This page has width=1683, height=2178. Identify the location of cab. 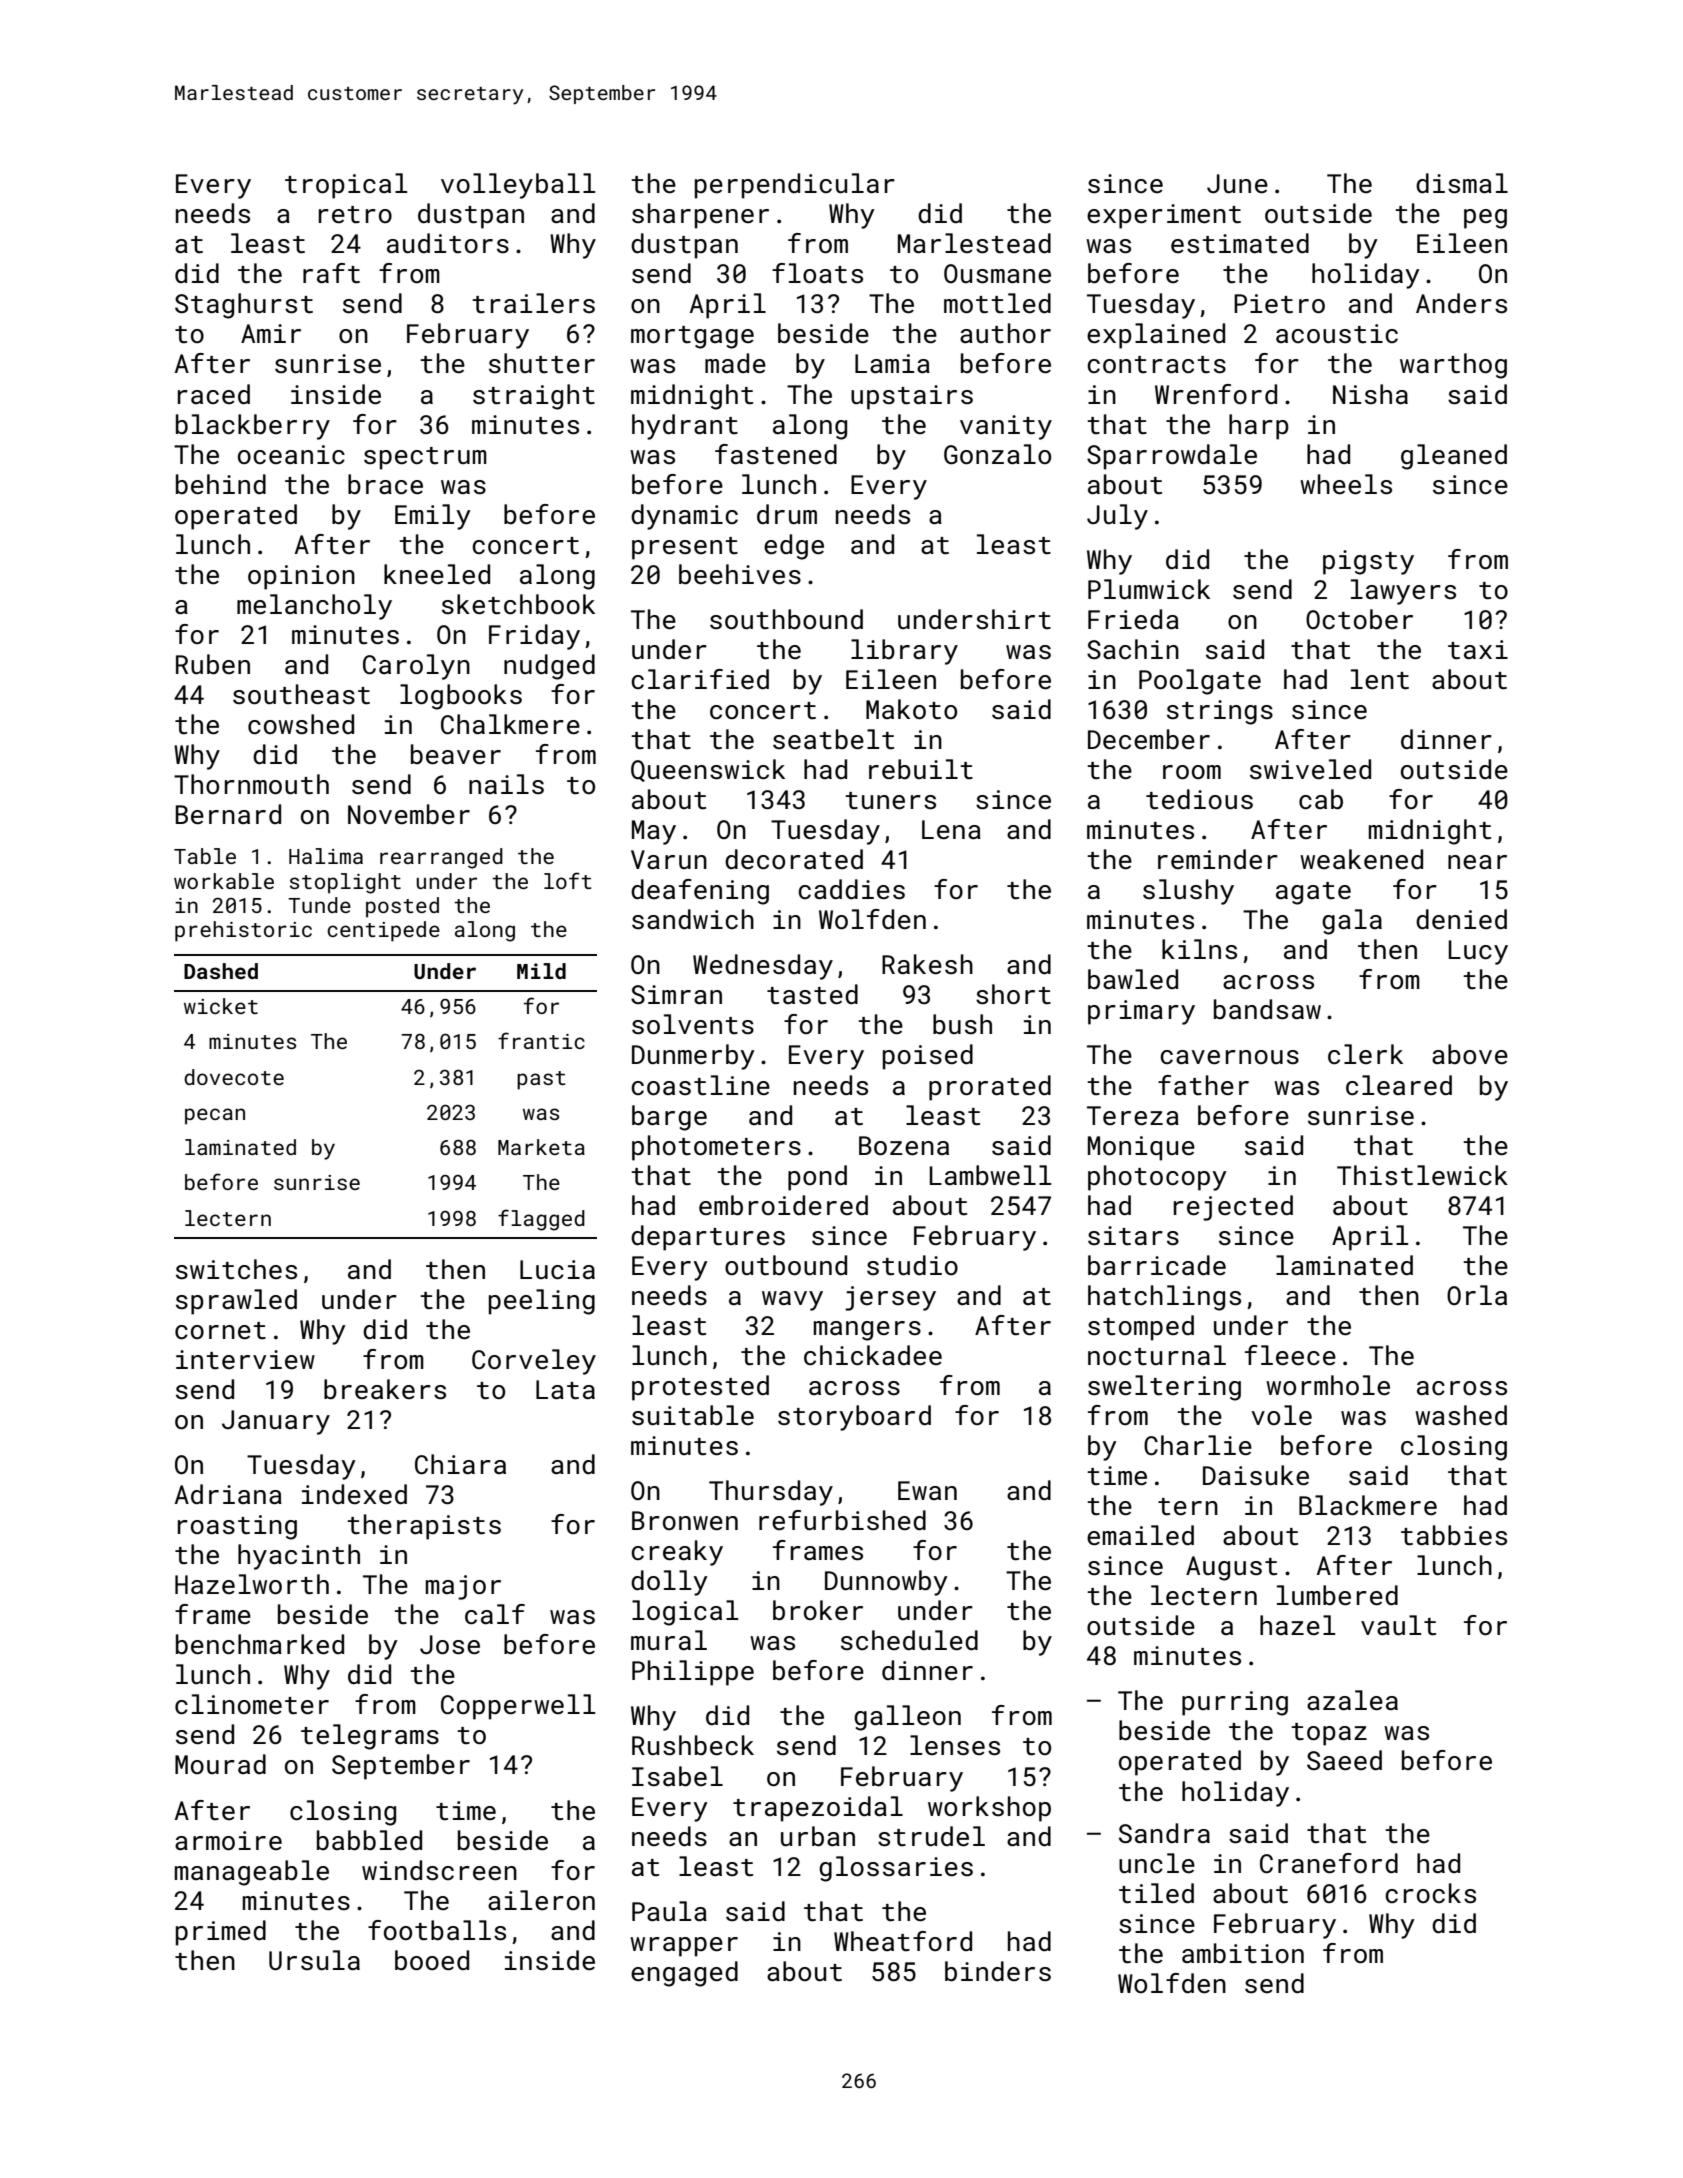
(1321, 799).
